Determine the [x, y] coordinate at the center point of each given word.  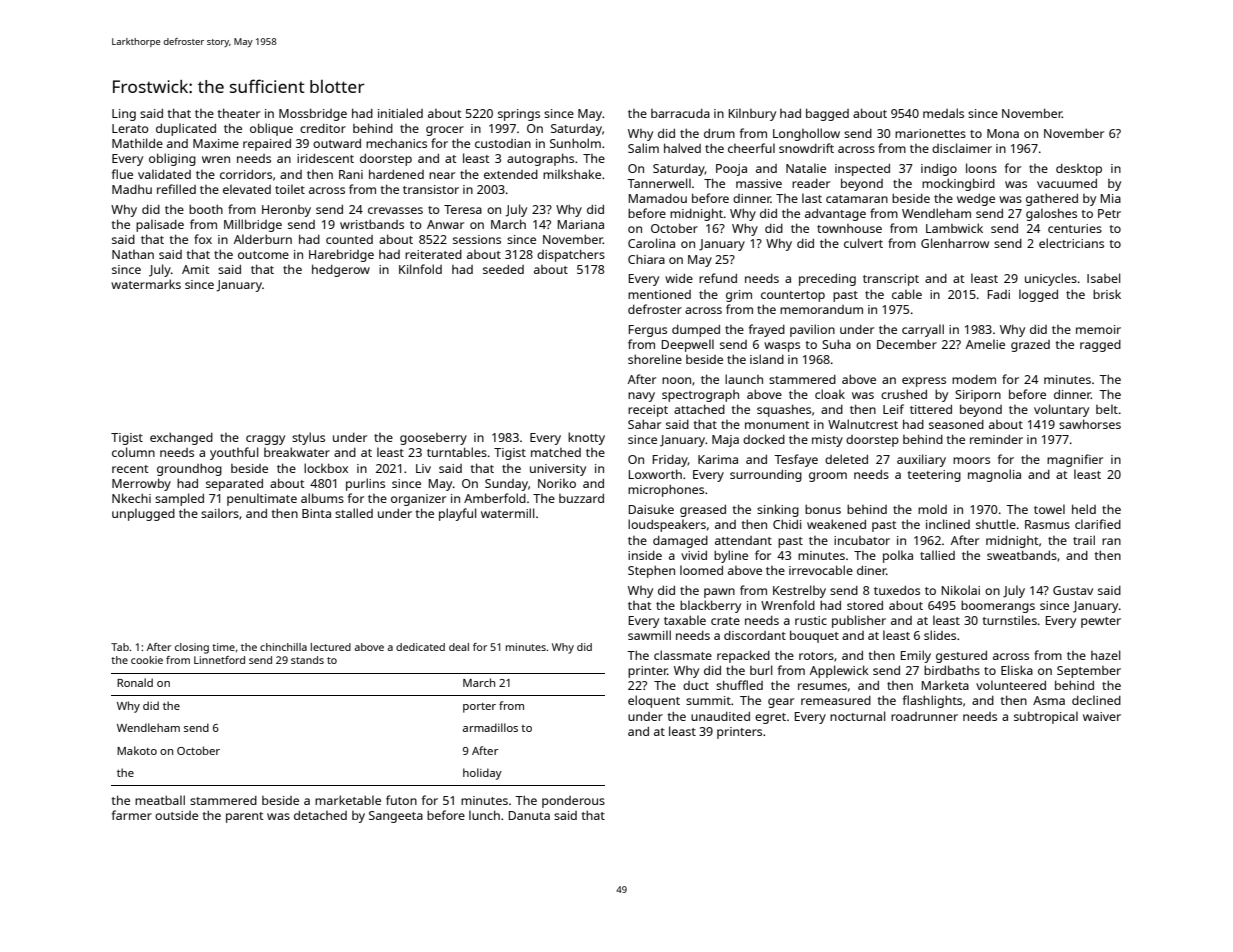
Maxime [216, 143]
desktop [1079, 169]
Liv [423, 468]
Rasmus [1047, 524]
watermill [508, 513]
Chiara [646, 259]
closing [192, 648]
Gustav [1073, 590]
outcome [263, 255]
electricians [1071, 243]
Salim [643, 148]
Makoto [137, 750]
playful [458, 514]
